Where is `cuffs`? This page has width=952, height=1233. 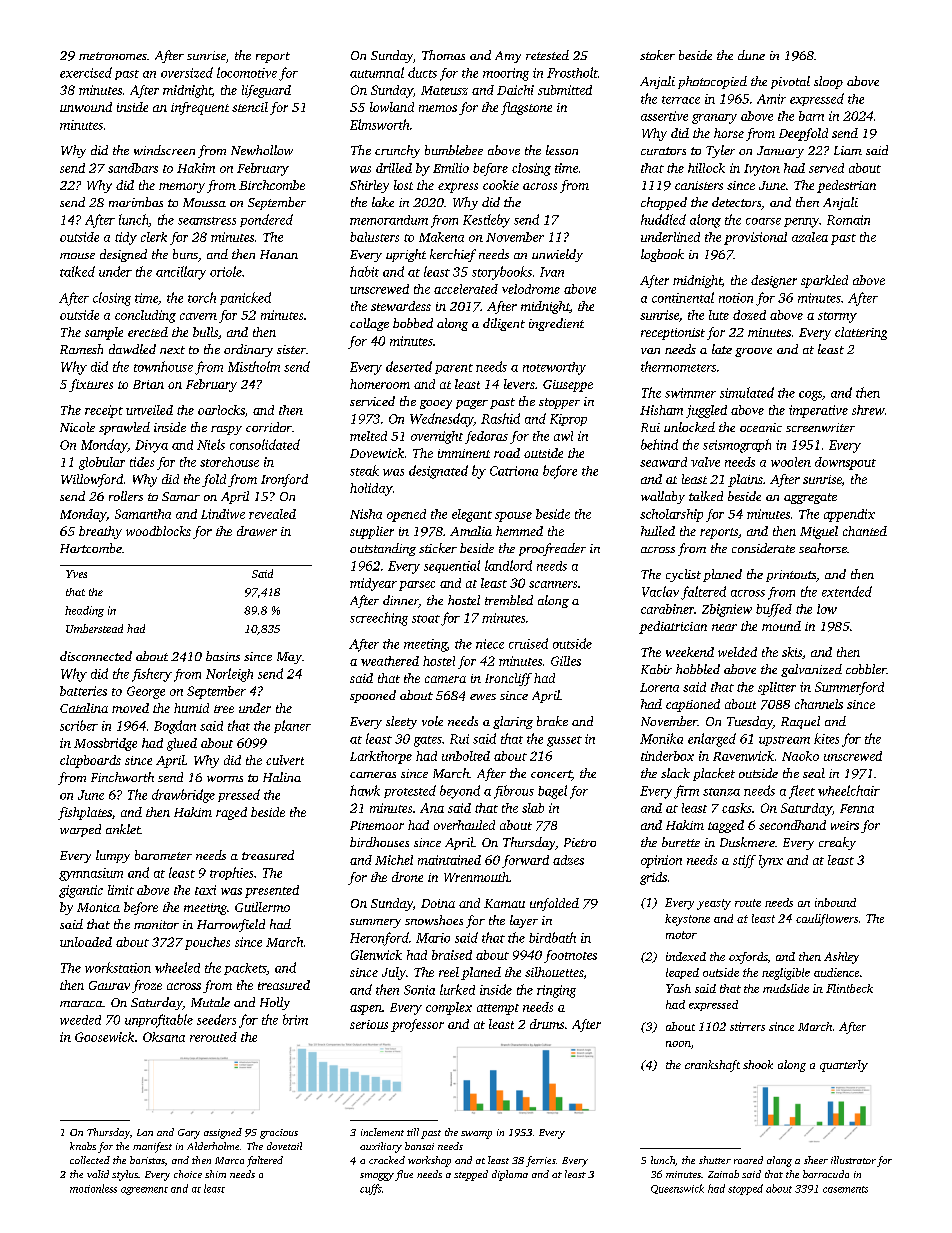
cuffs is located at coordinates (371, 1189).
